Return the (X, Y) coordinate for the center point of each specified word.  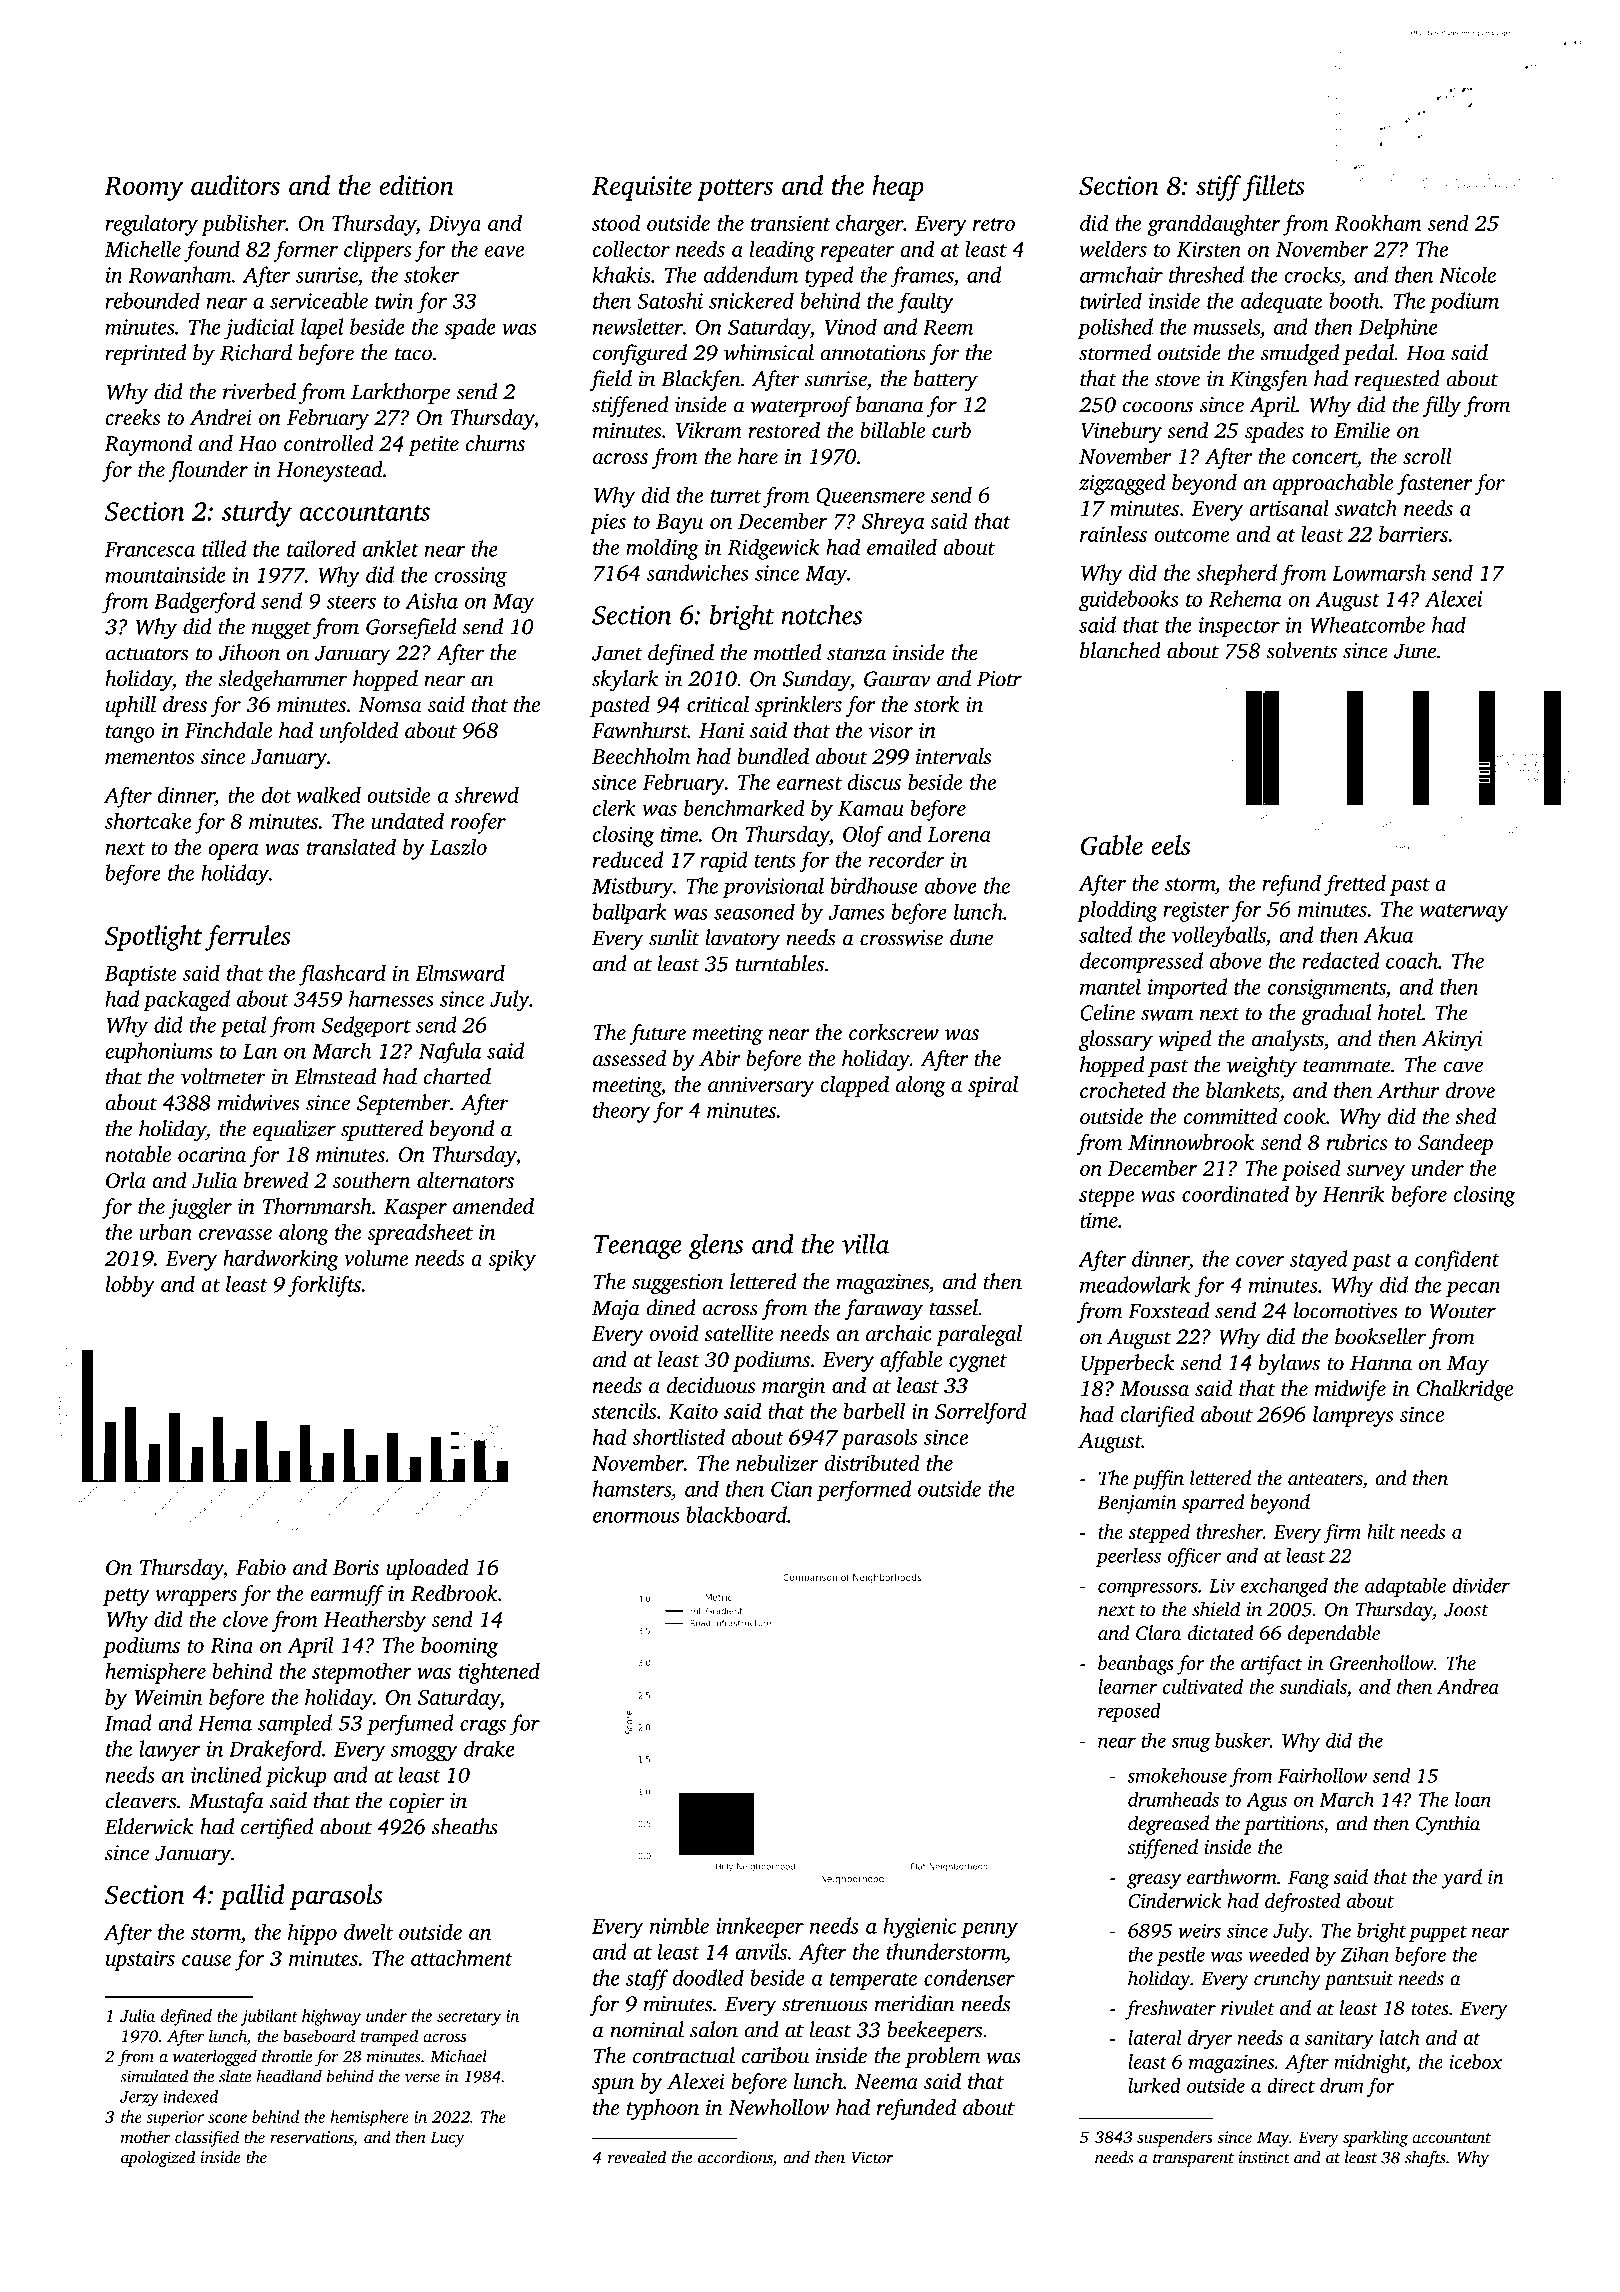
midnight (1370, 2064)
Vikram (709, 430)
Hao (257, 443)
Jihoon (249, 652)
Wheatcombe (1367, 624)
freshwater (1170, 2010)
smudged (1300, 354)
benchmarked (744, 807)
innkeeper (760, 1928)
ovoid (674, 1333)
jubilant (269, 2017)
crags (483, 1728)
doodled (708, 1977)
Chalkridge (1465, 1390)
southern (372, 1180)
